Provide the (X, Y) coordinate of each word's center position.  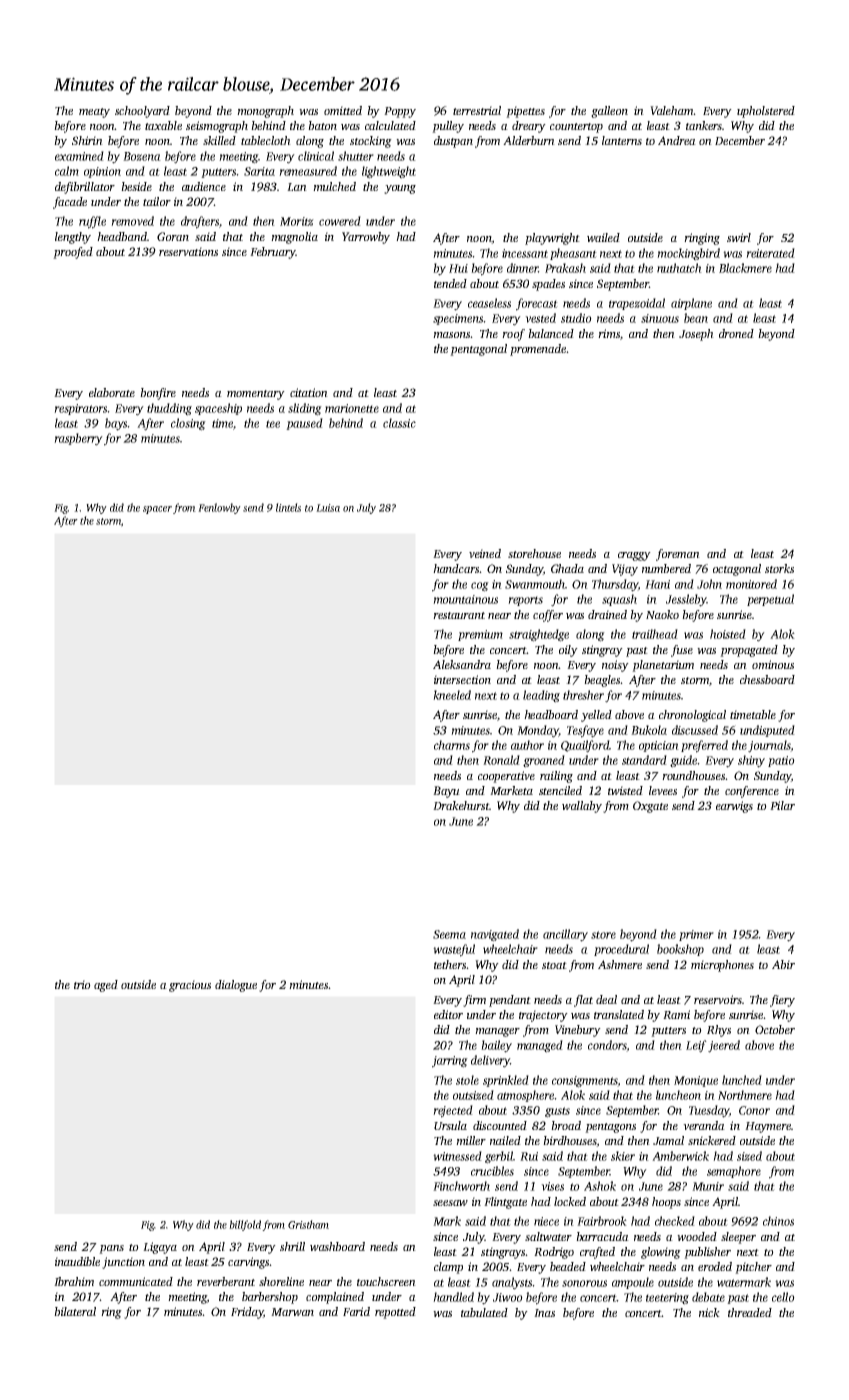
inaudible (77, 1261)
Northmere (745, 1095)
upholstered (766, 112)
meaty (94, 113)
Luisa (328, 508)
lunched (742, 1080)
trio (82, 984)
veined (485, 553)
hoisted (728, 634)
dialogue (236, 986)
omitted (343, 110)
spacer (157, 510)
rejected (453, 1111)
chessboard (767, 679)
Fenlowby (219, 508)
